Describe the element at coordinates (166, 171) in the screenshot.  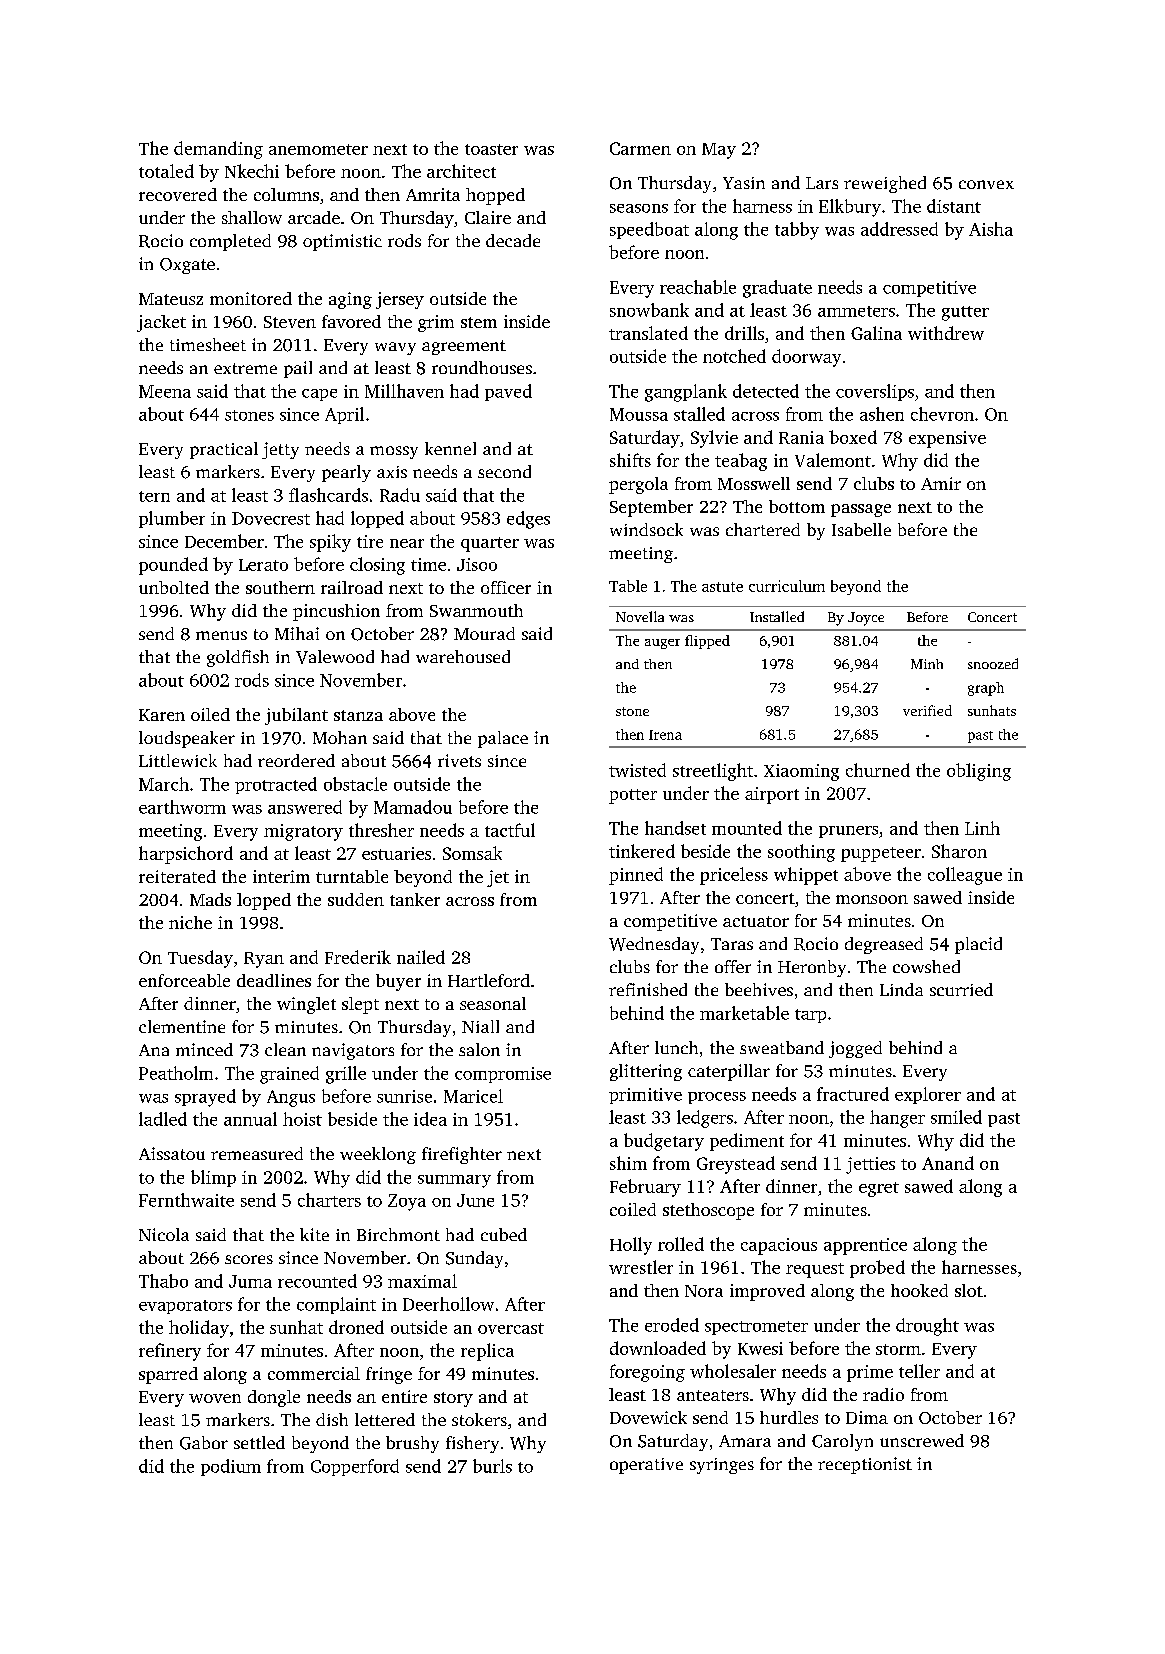
I see `totaled` at that location.
